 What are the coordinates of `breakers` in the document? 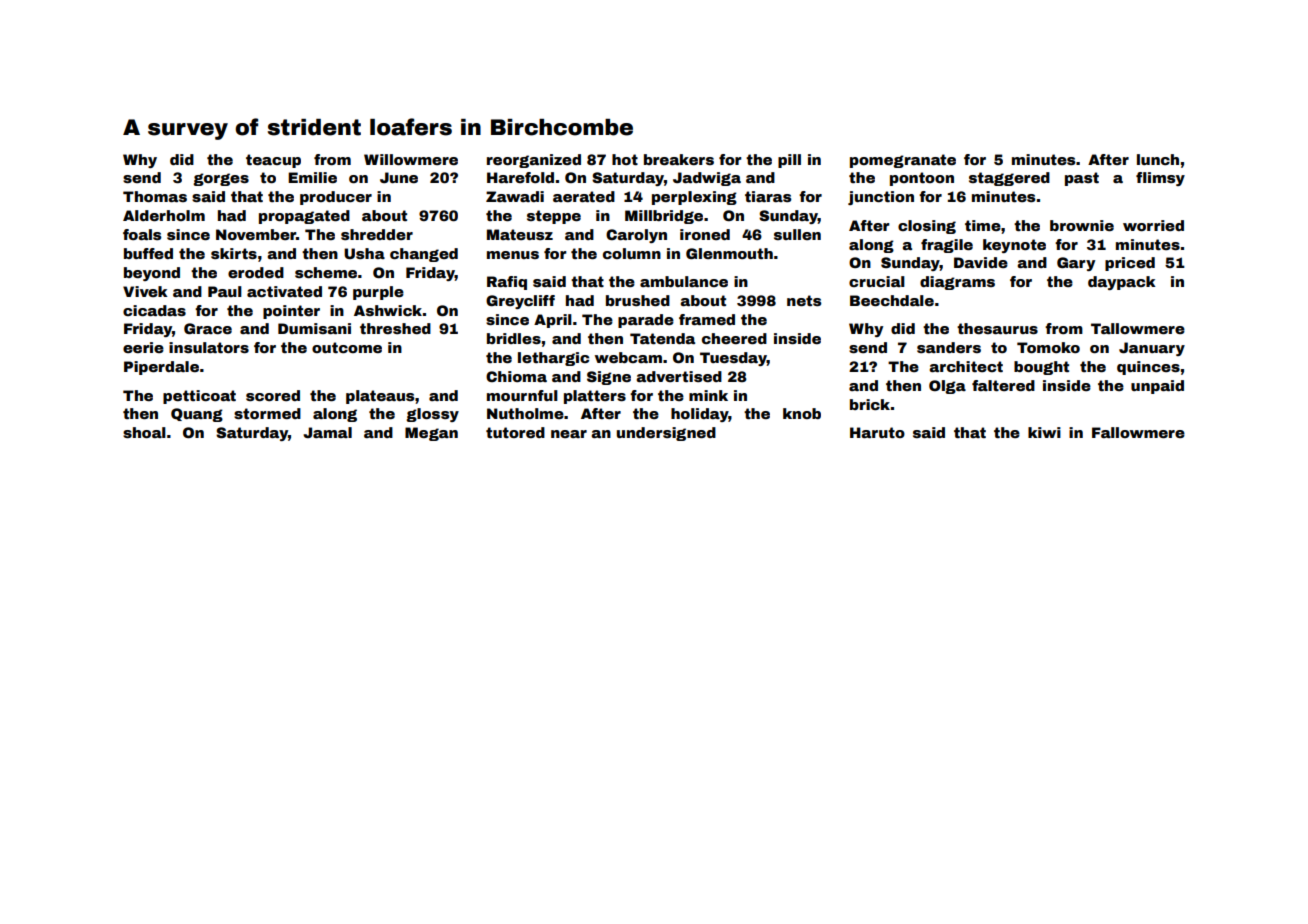 It's located at (679, 159).
